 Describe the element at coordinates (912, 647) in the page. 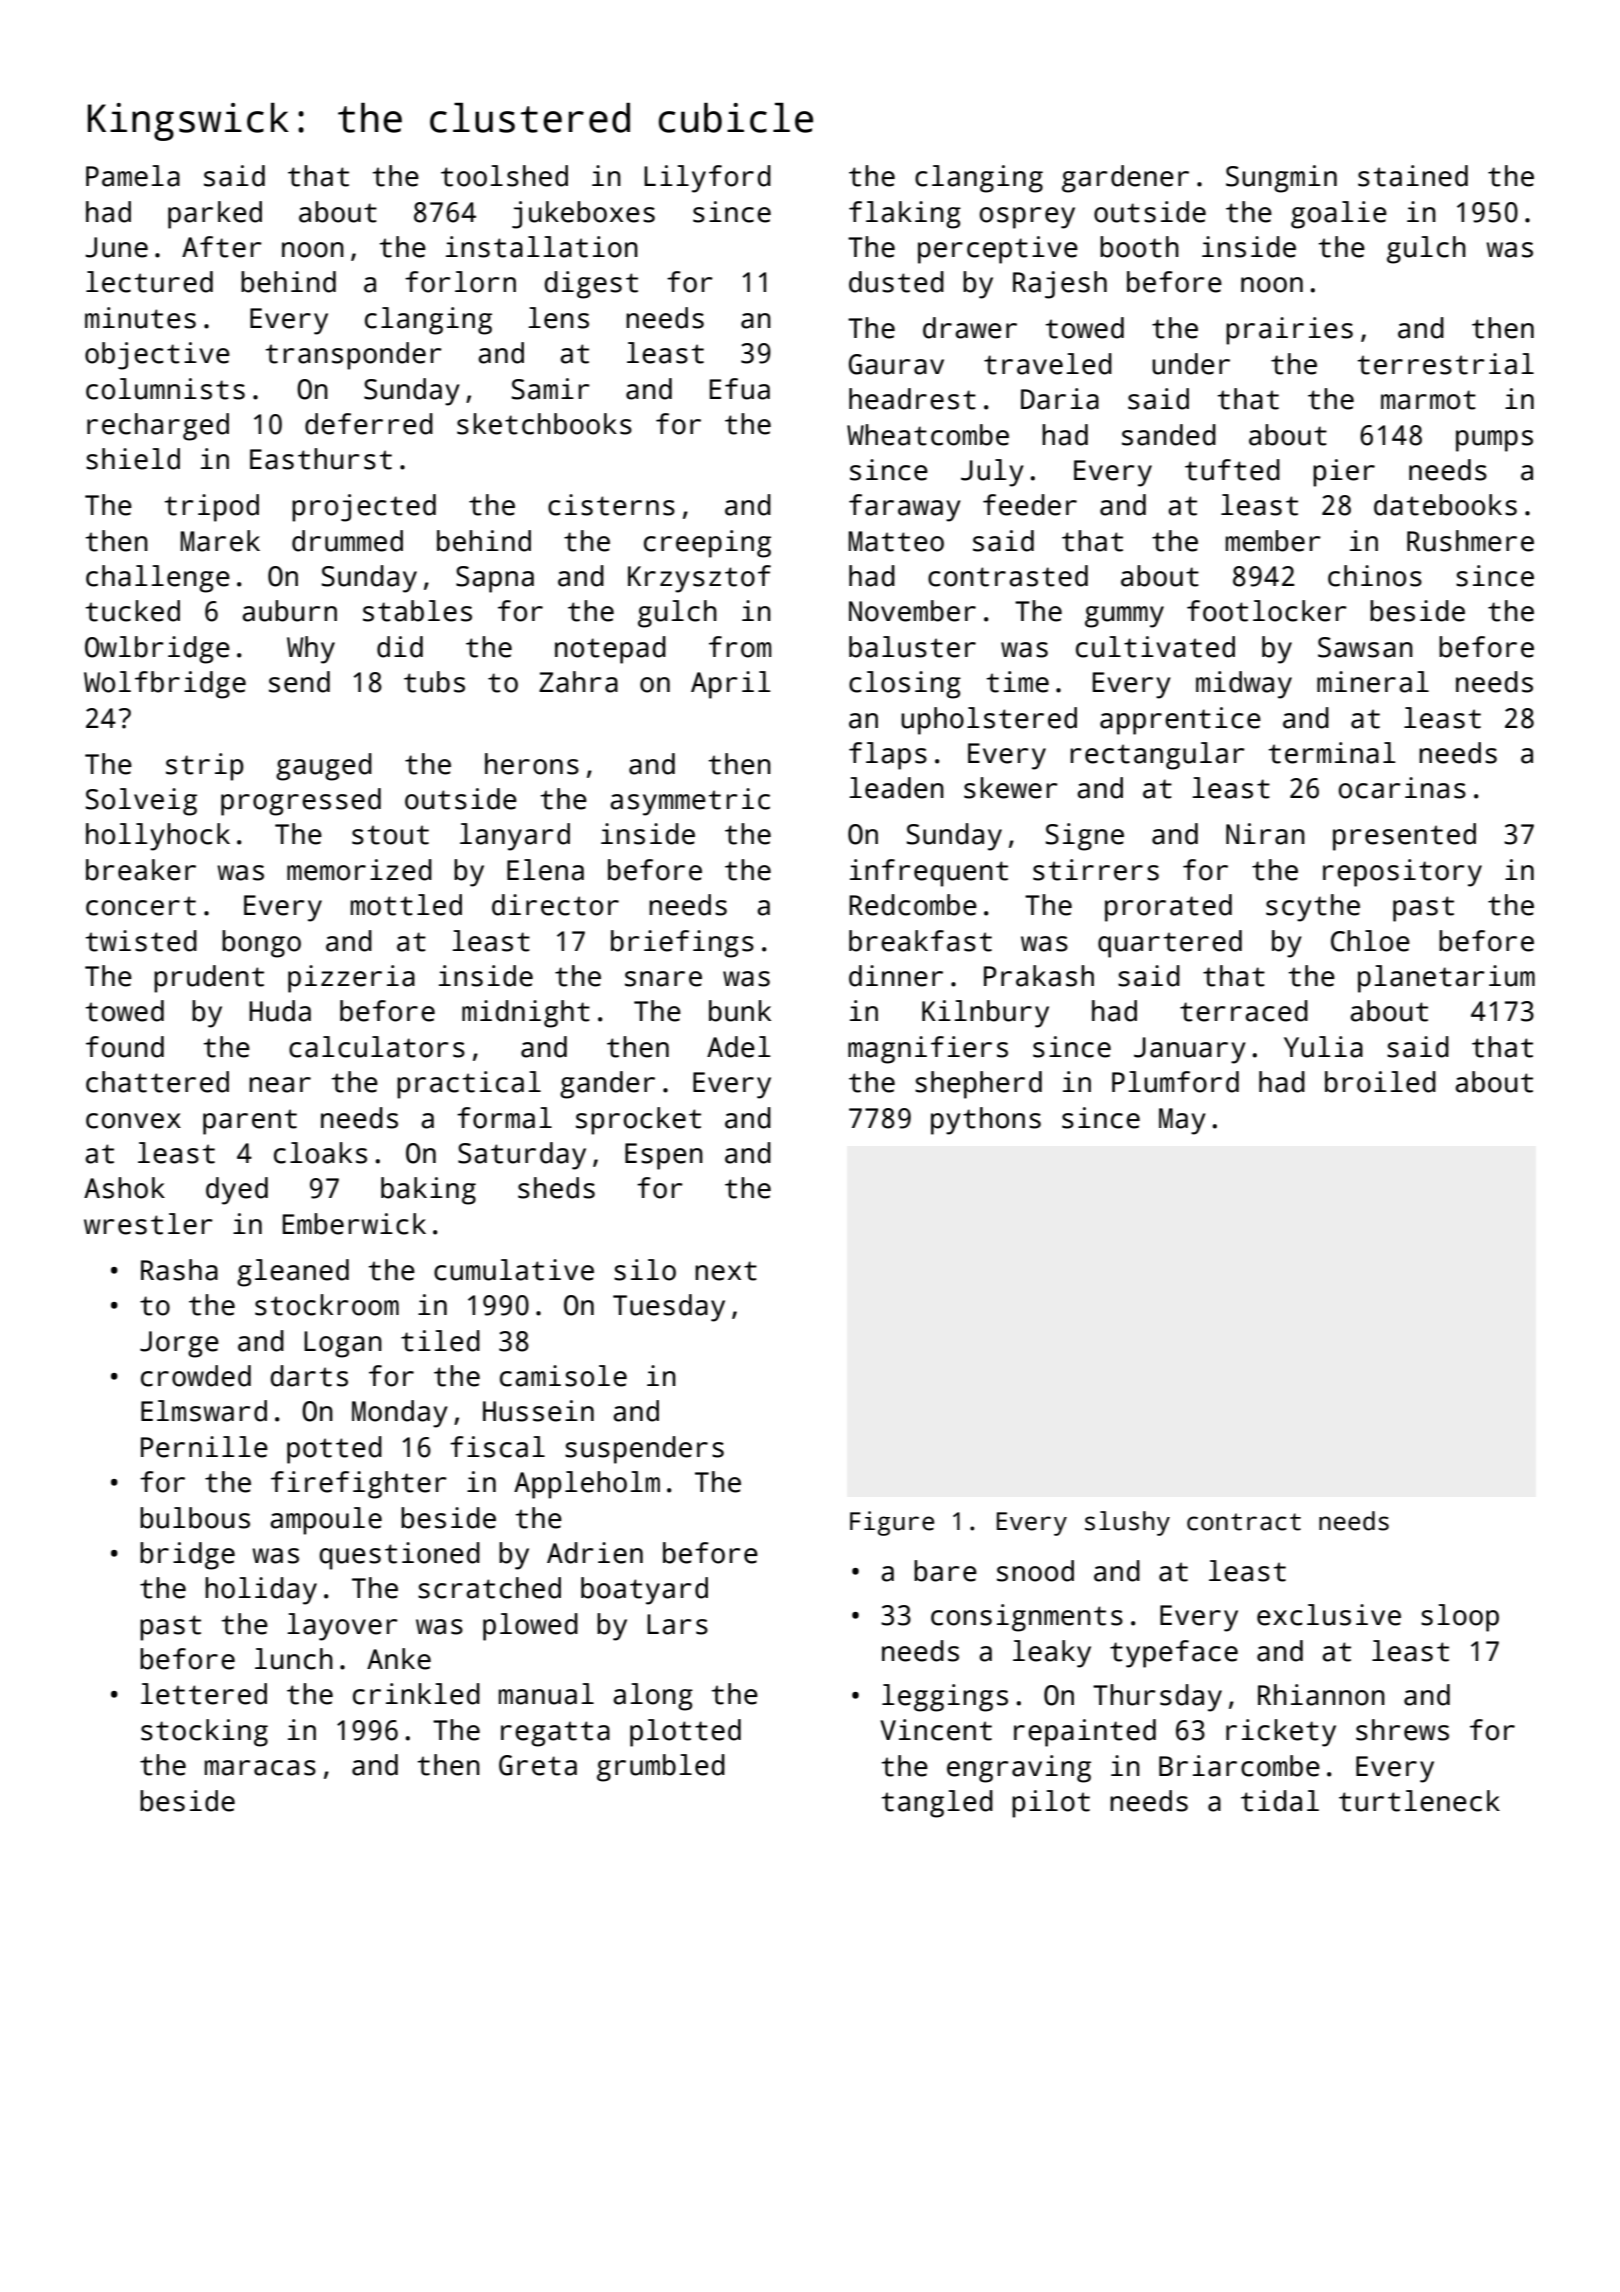

I see `baluster` at that location.
